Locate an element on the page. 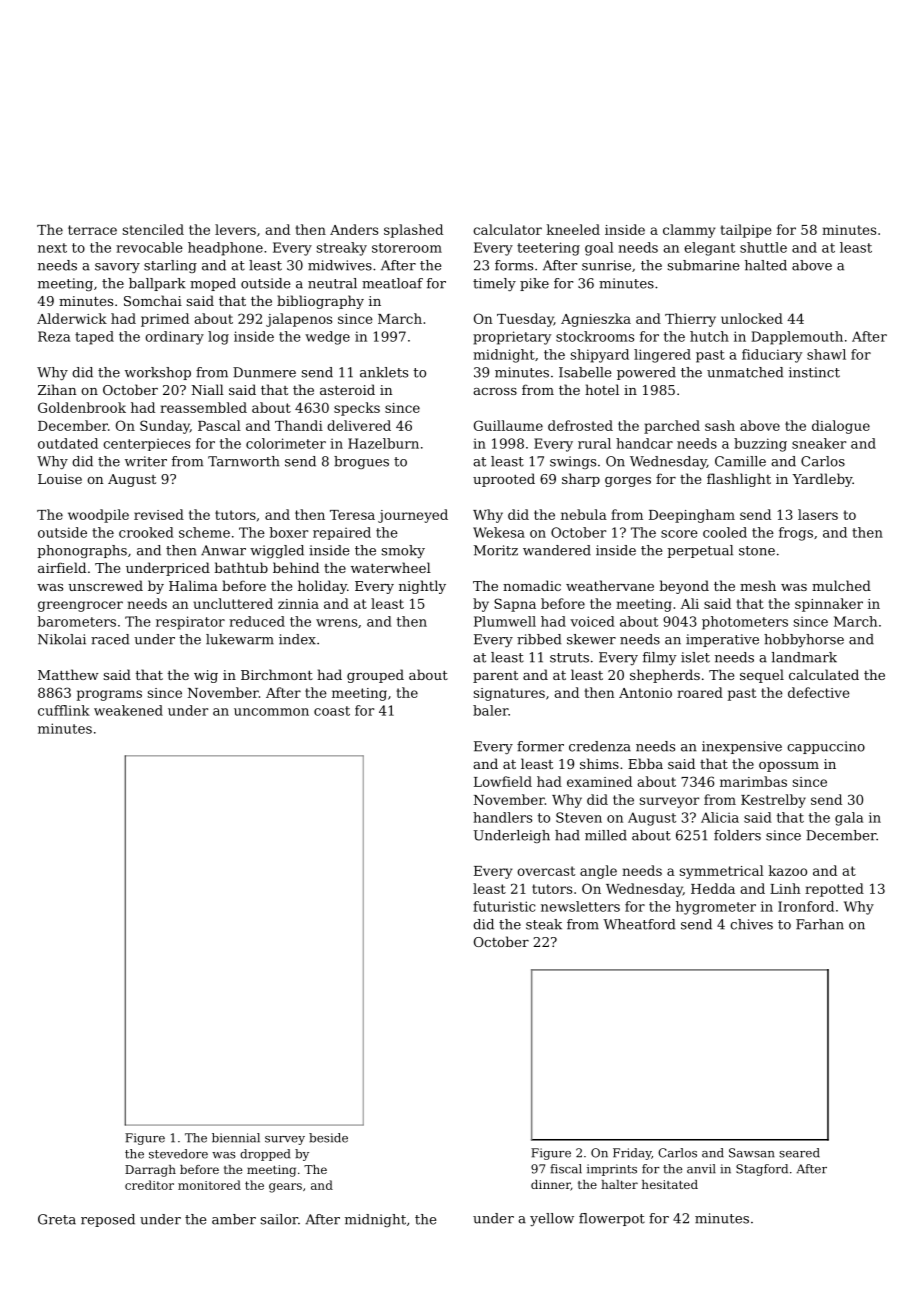 This document has width=924, height=1308. voiced is located at coordinates (592, 621).
